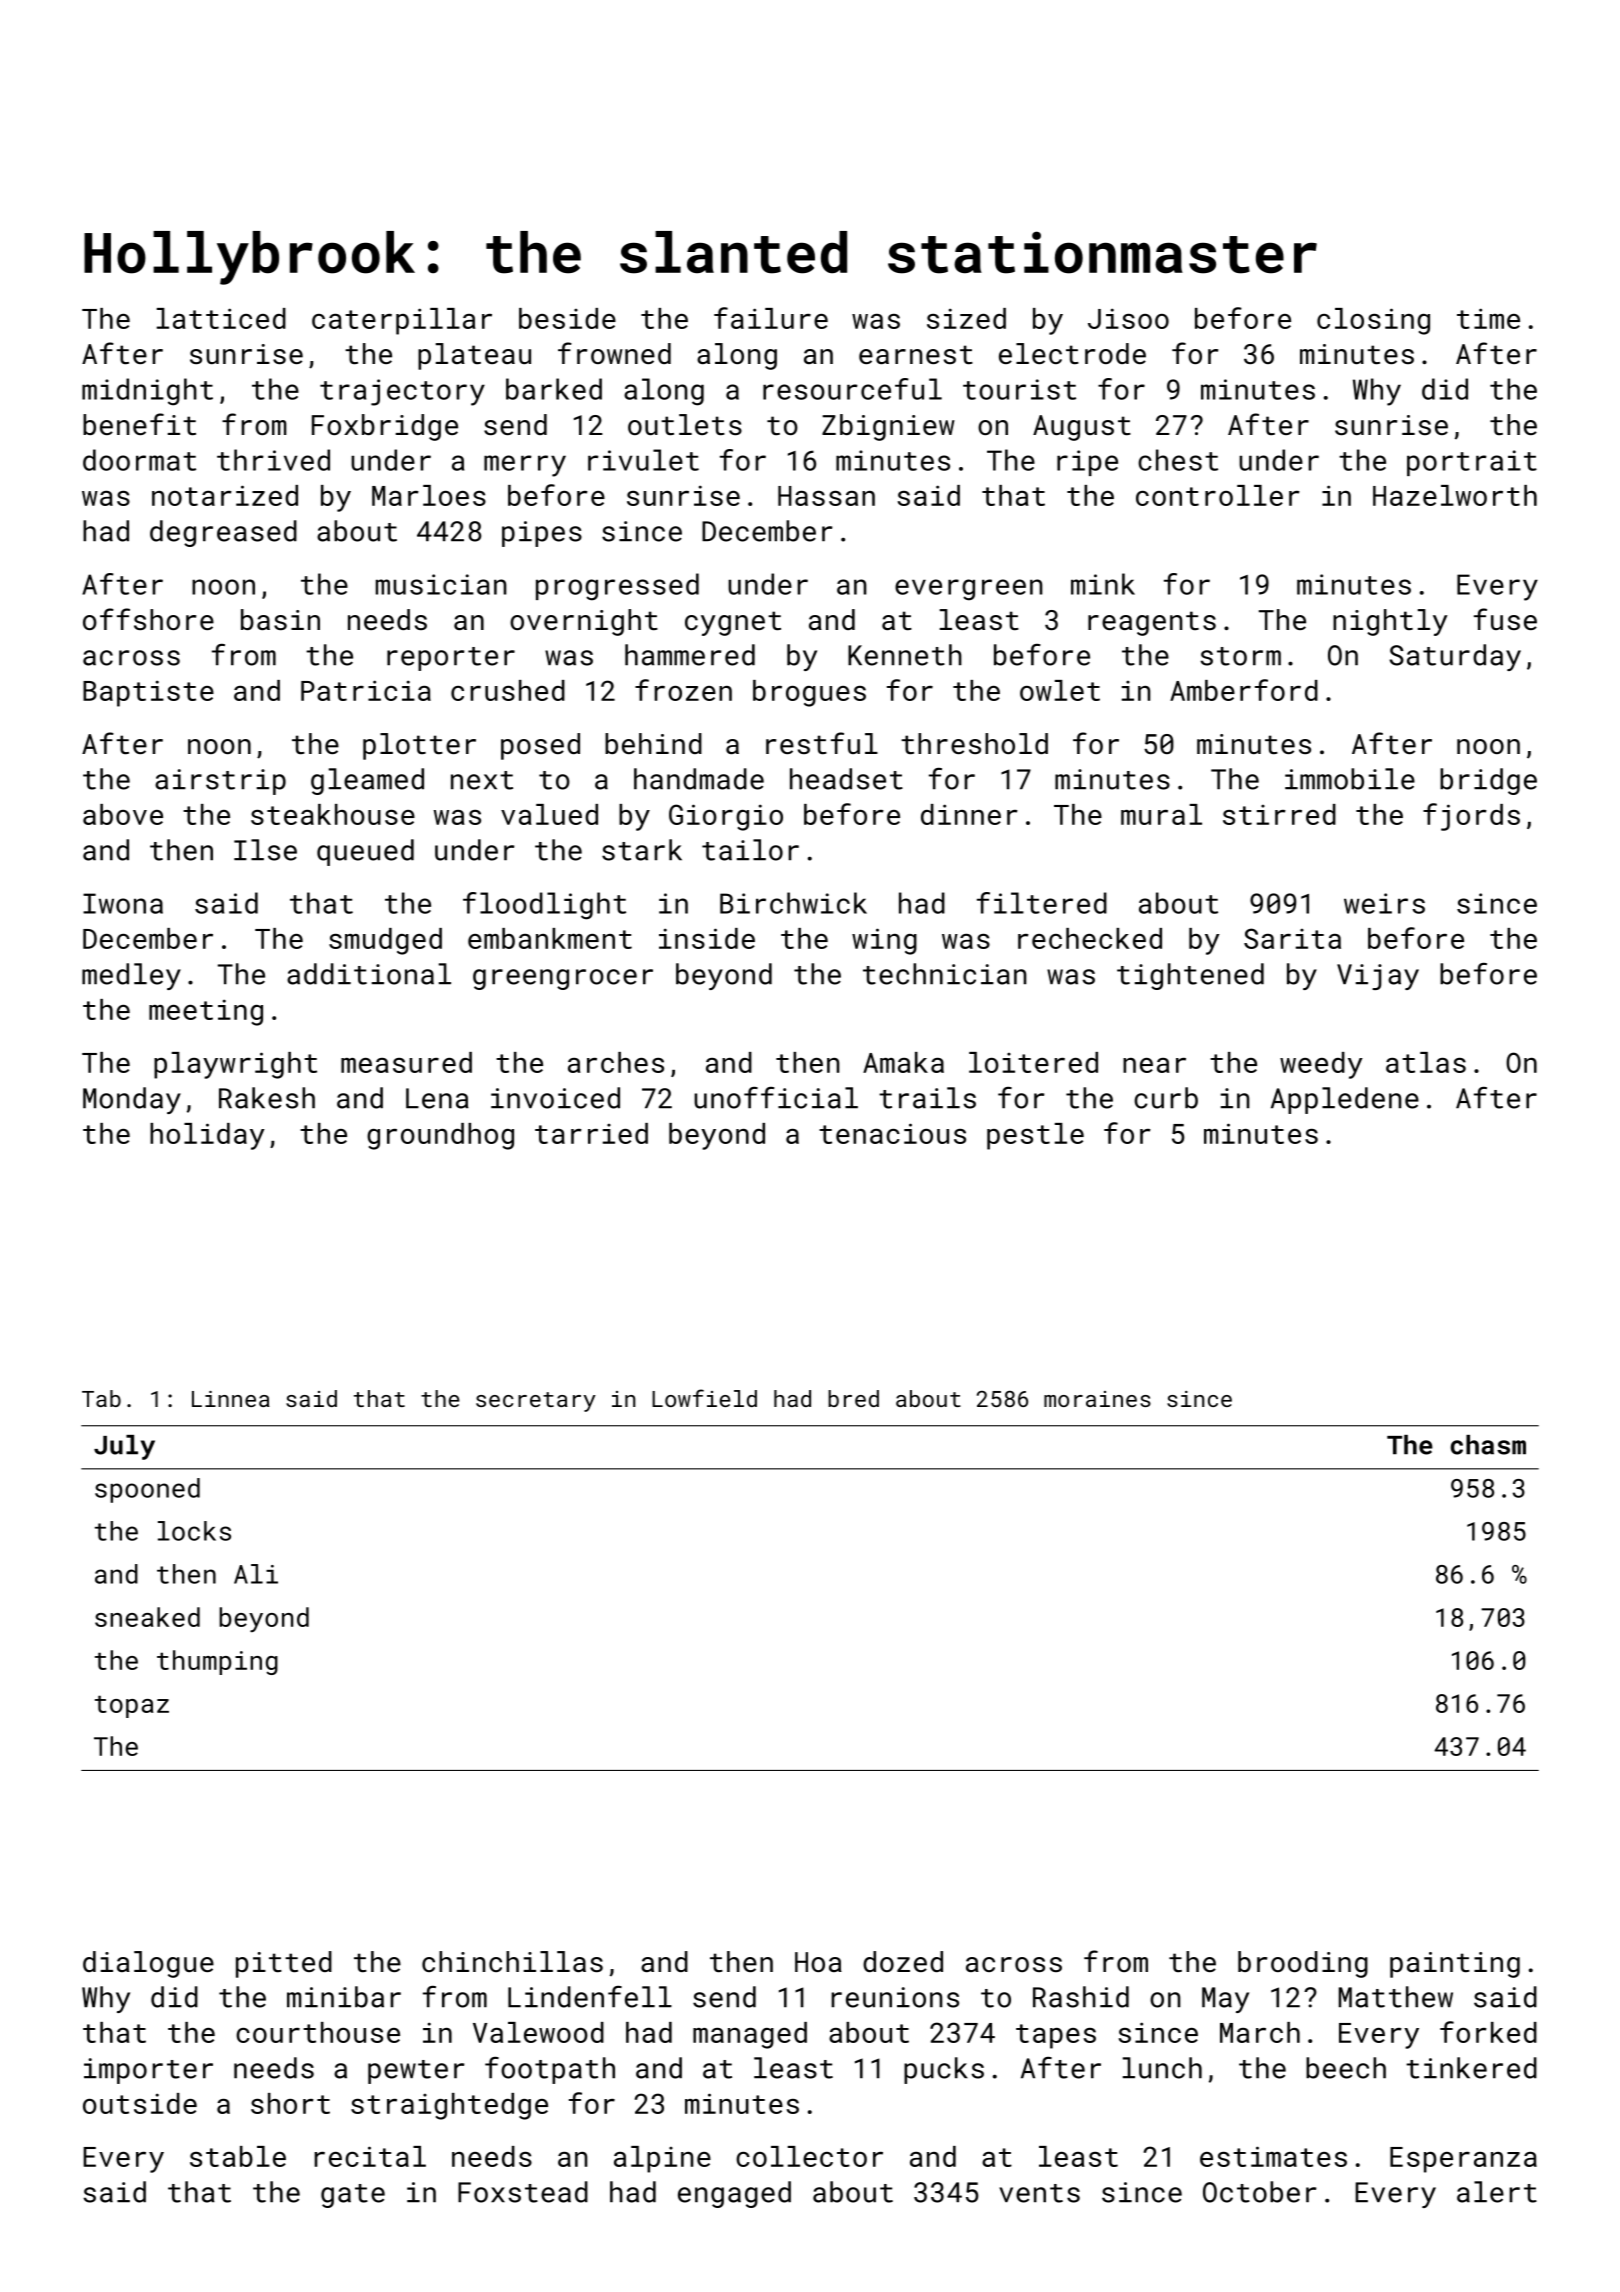 The width and height of the screenshot is (1620, 2292). Describe the element at coordinates (966, 318) in the screenshot. I see `sized` at that location.
